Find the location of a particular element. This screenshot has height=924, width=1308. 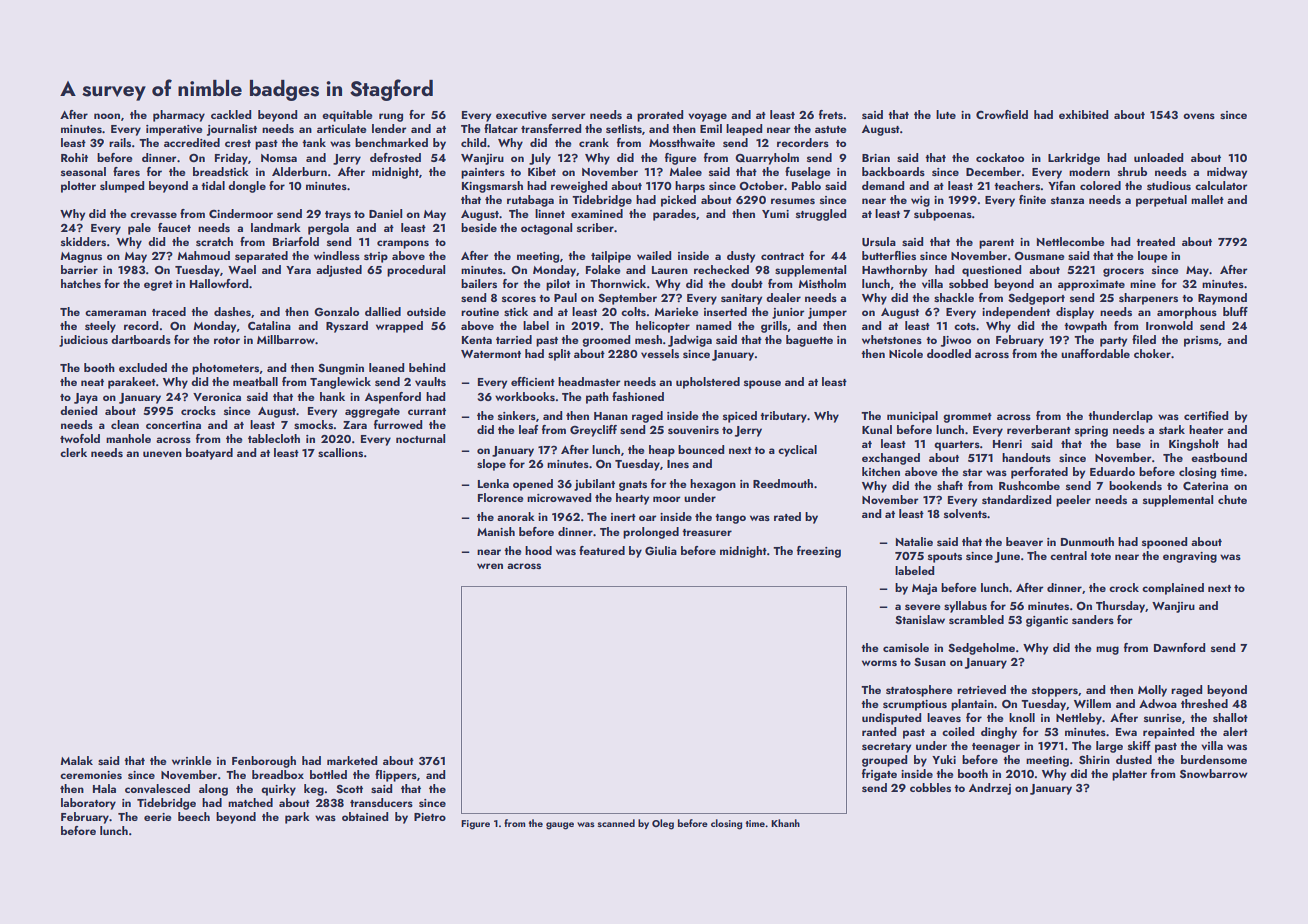

groomed is located at coordinates (606, 341).
